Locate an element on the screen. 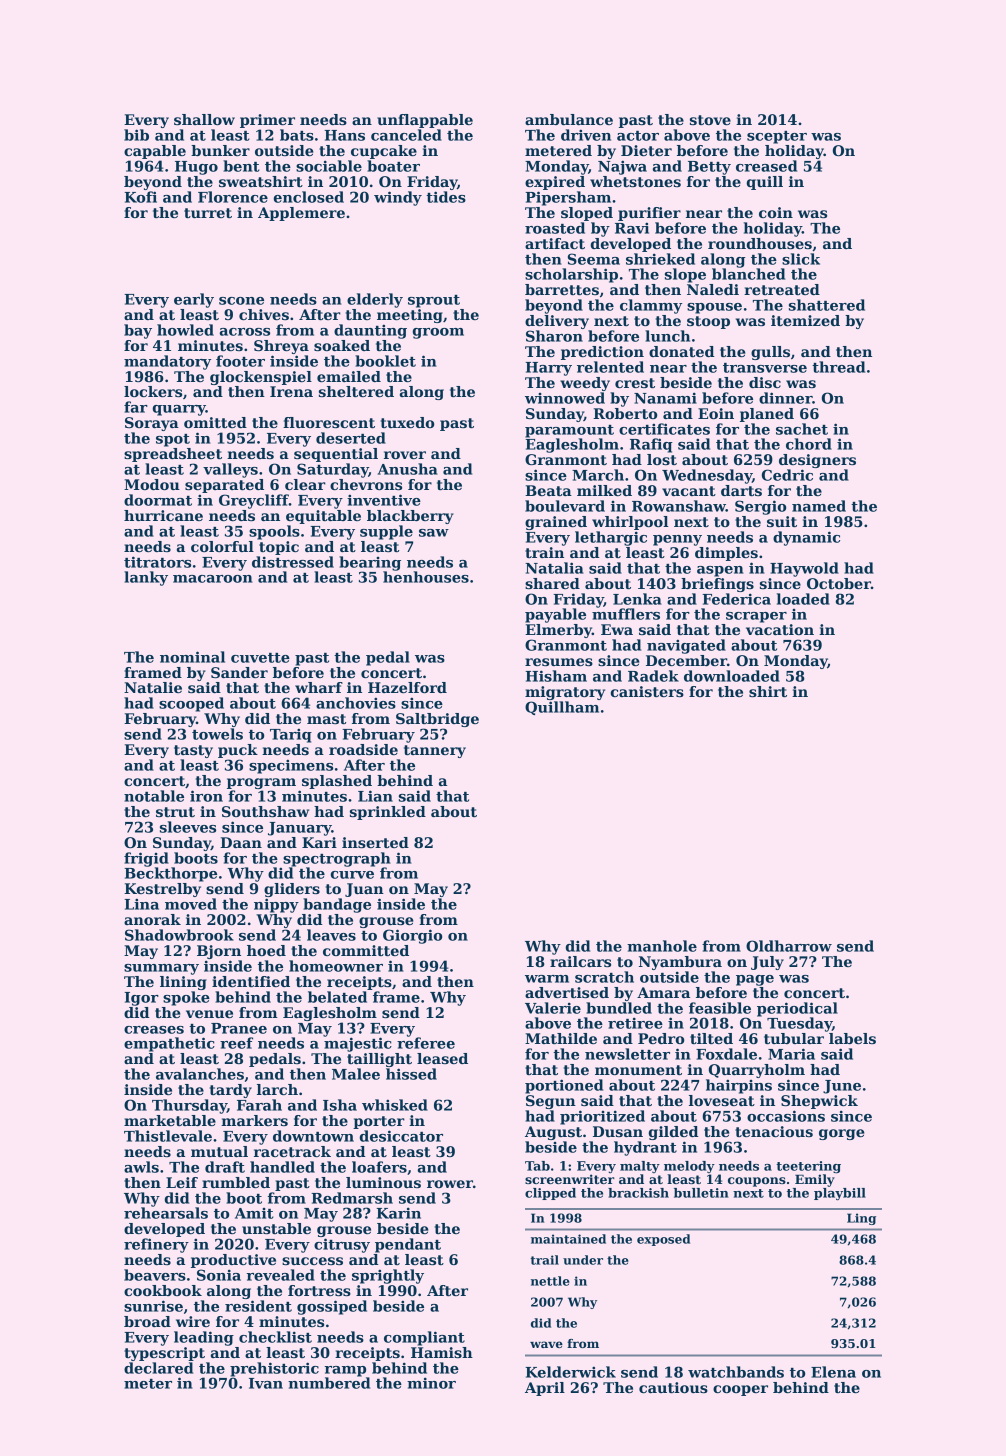 The height and width of the screenshot is (1456, 1006). Saltbridge is located at coordinates (437, 720).
